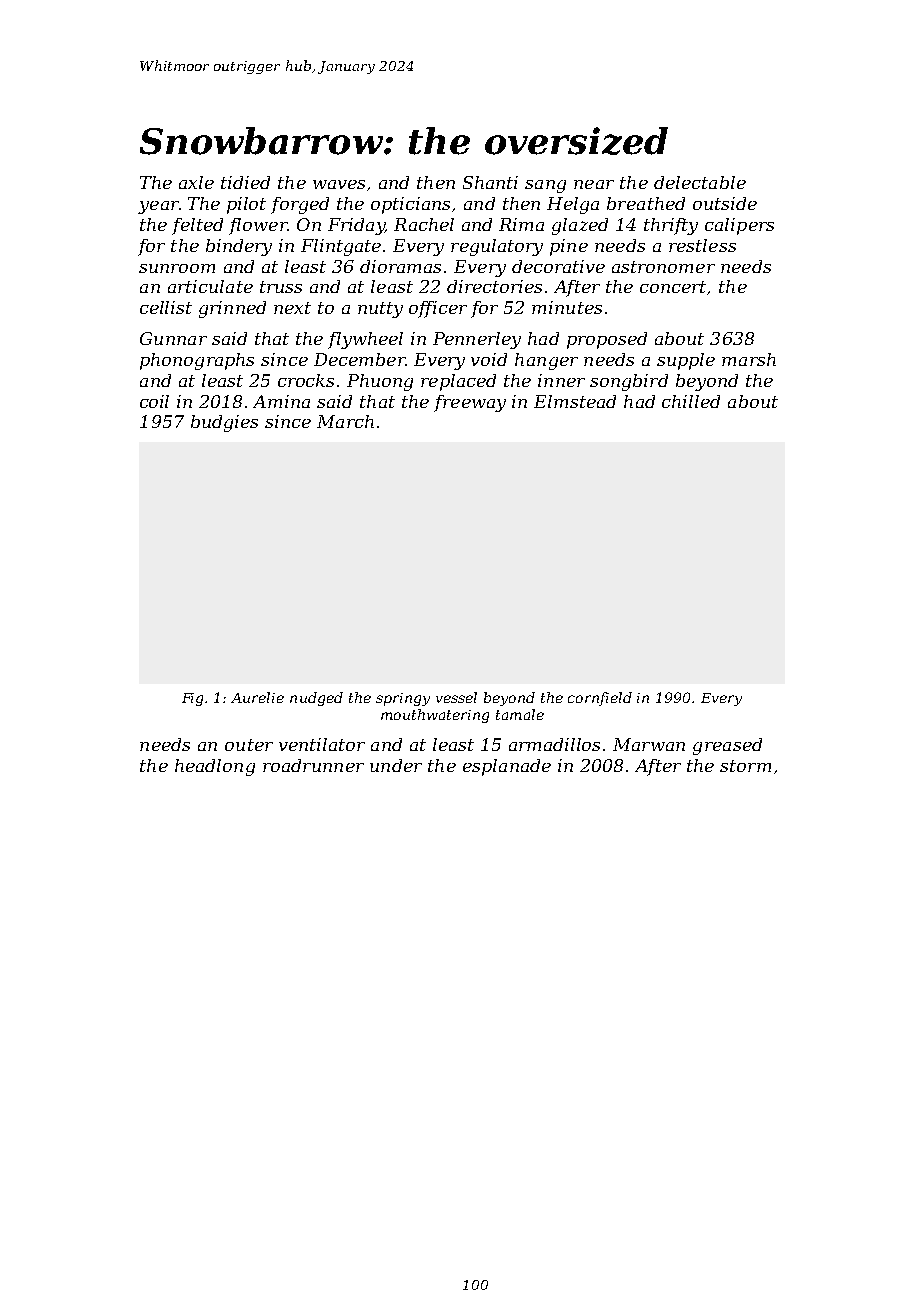  What do you see at coordinates (196, 182) in the document?
I see `axle` at bounding box center [196, 182].
